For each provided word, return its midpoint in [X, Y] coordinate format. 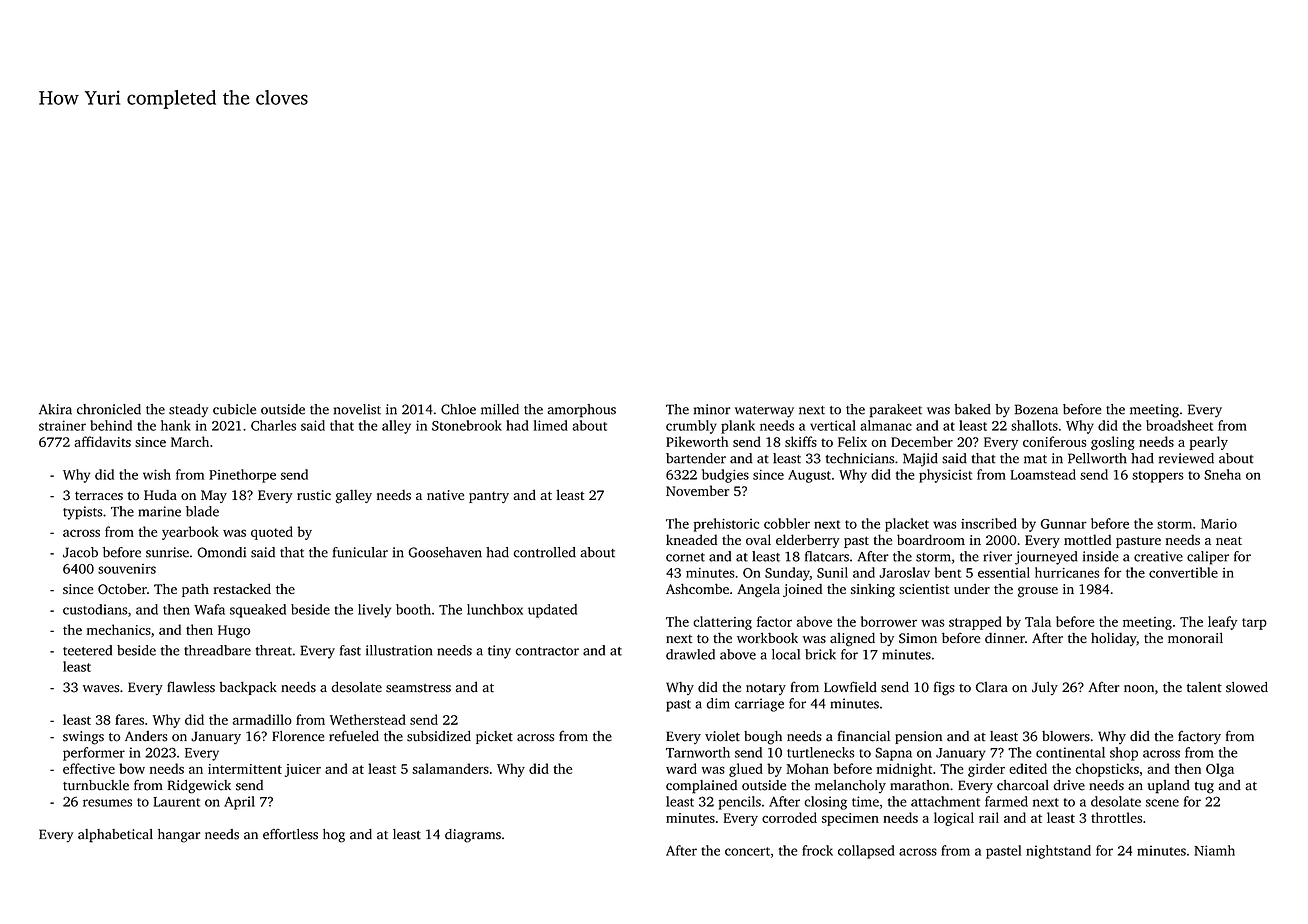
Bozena [1036, 409]
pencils [739, 803]
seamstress [418, 688]
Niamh [1214, 850]
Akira [55, 409]
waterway [764, 412]
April [239, 803]
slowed [1247, 687]
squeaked [258, 611]
